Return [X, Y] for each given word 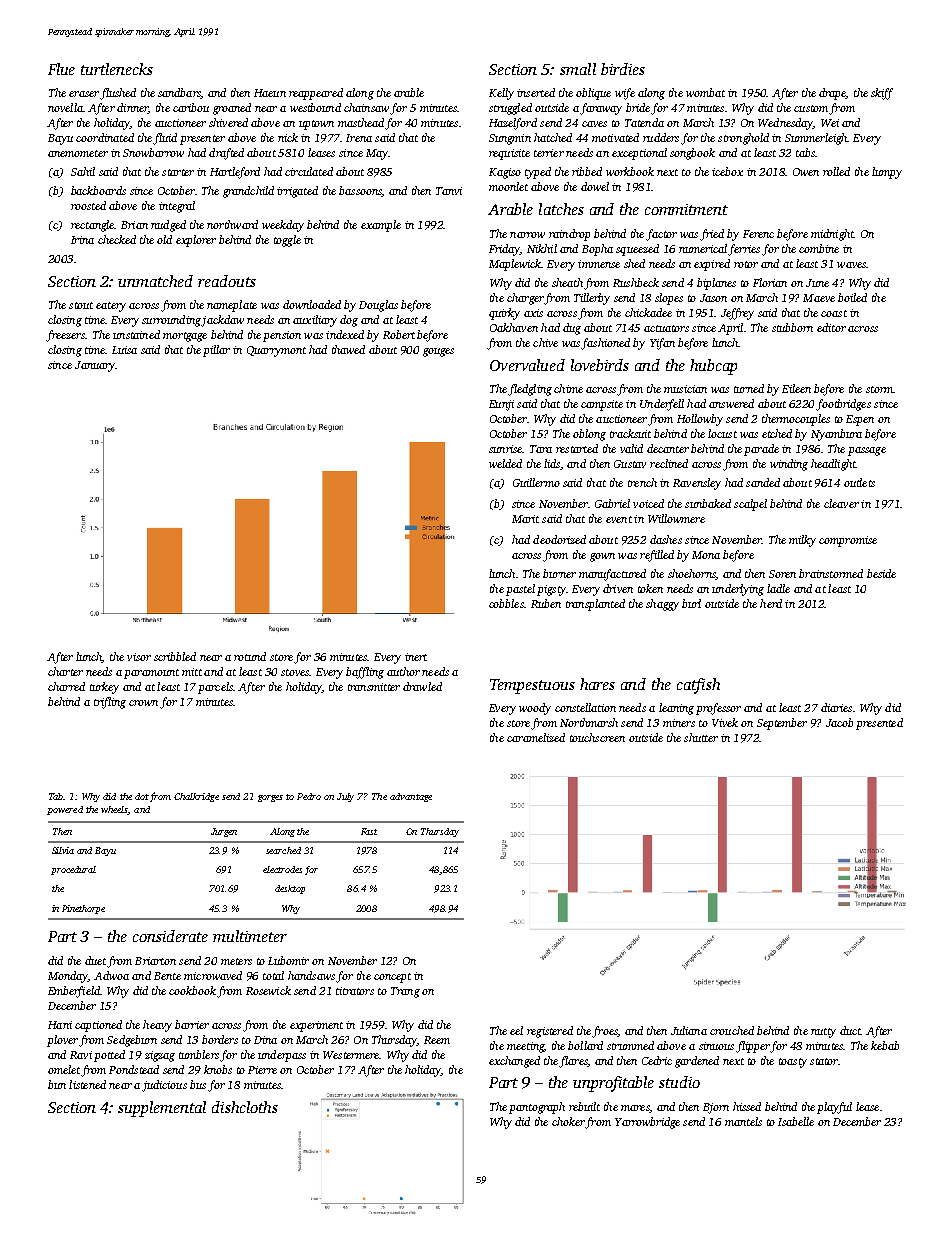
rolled [836, 171]
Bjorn [716, 1108]
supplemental [162, 1109]
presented [879, 724]
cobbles [506, 603]
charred [66, 686]
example [381, 226]
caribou [191, 107]
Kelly [501, 94]
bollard [585, 1045]
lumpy [887, 173]
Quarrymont [276, 351]
